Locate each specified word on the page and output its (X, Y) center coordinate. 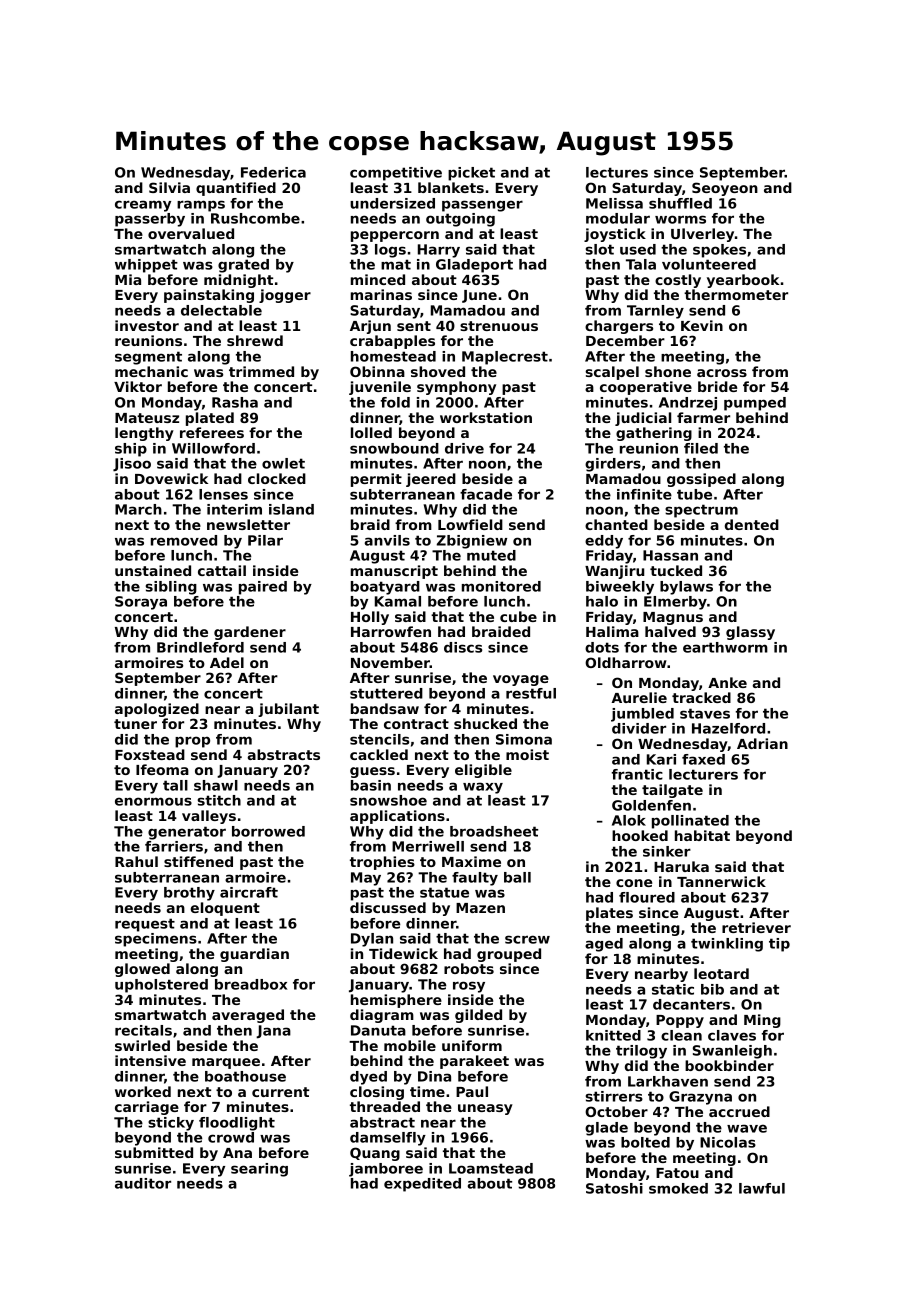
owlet (283, 463)
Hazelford (728, 728)
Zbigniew (472, 542)
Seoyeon (725, 189)
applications (397, 817)
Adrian (762, 743)
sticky (171, 1124)
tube (694, 494)
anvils (387, 540)
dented (752, 524)
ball (517, 877)
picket (471, 174)
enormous (153, 801)
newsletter (248, 524)
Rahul (136, 861)
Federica (273, 172)
